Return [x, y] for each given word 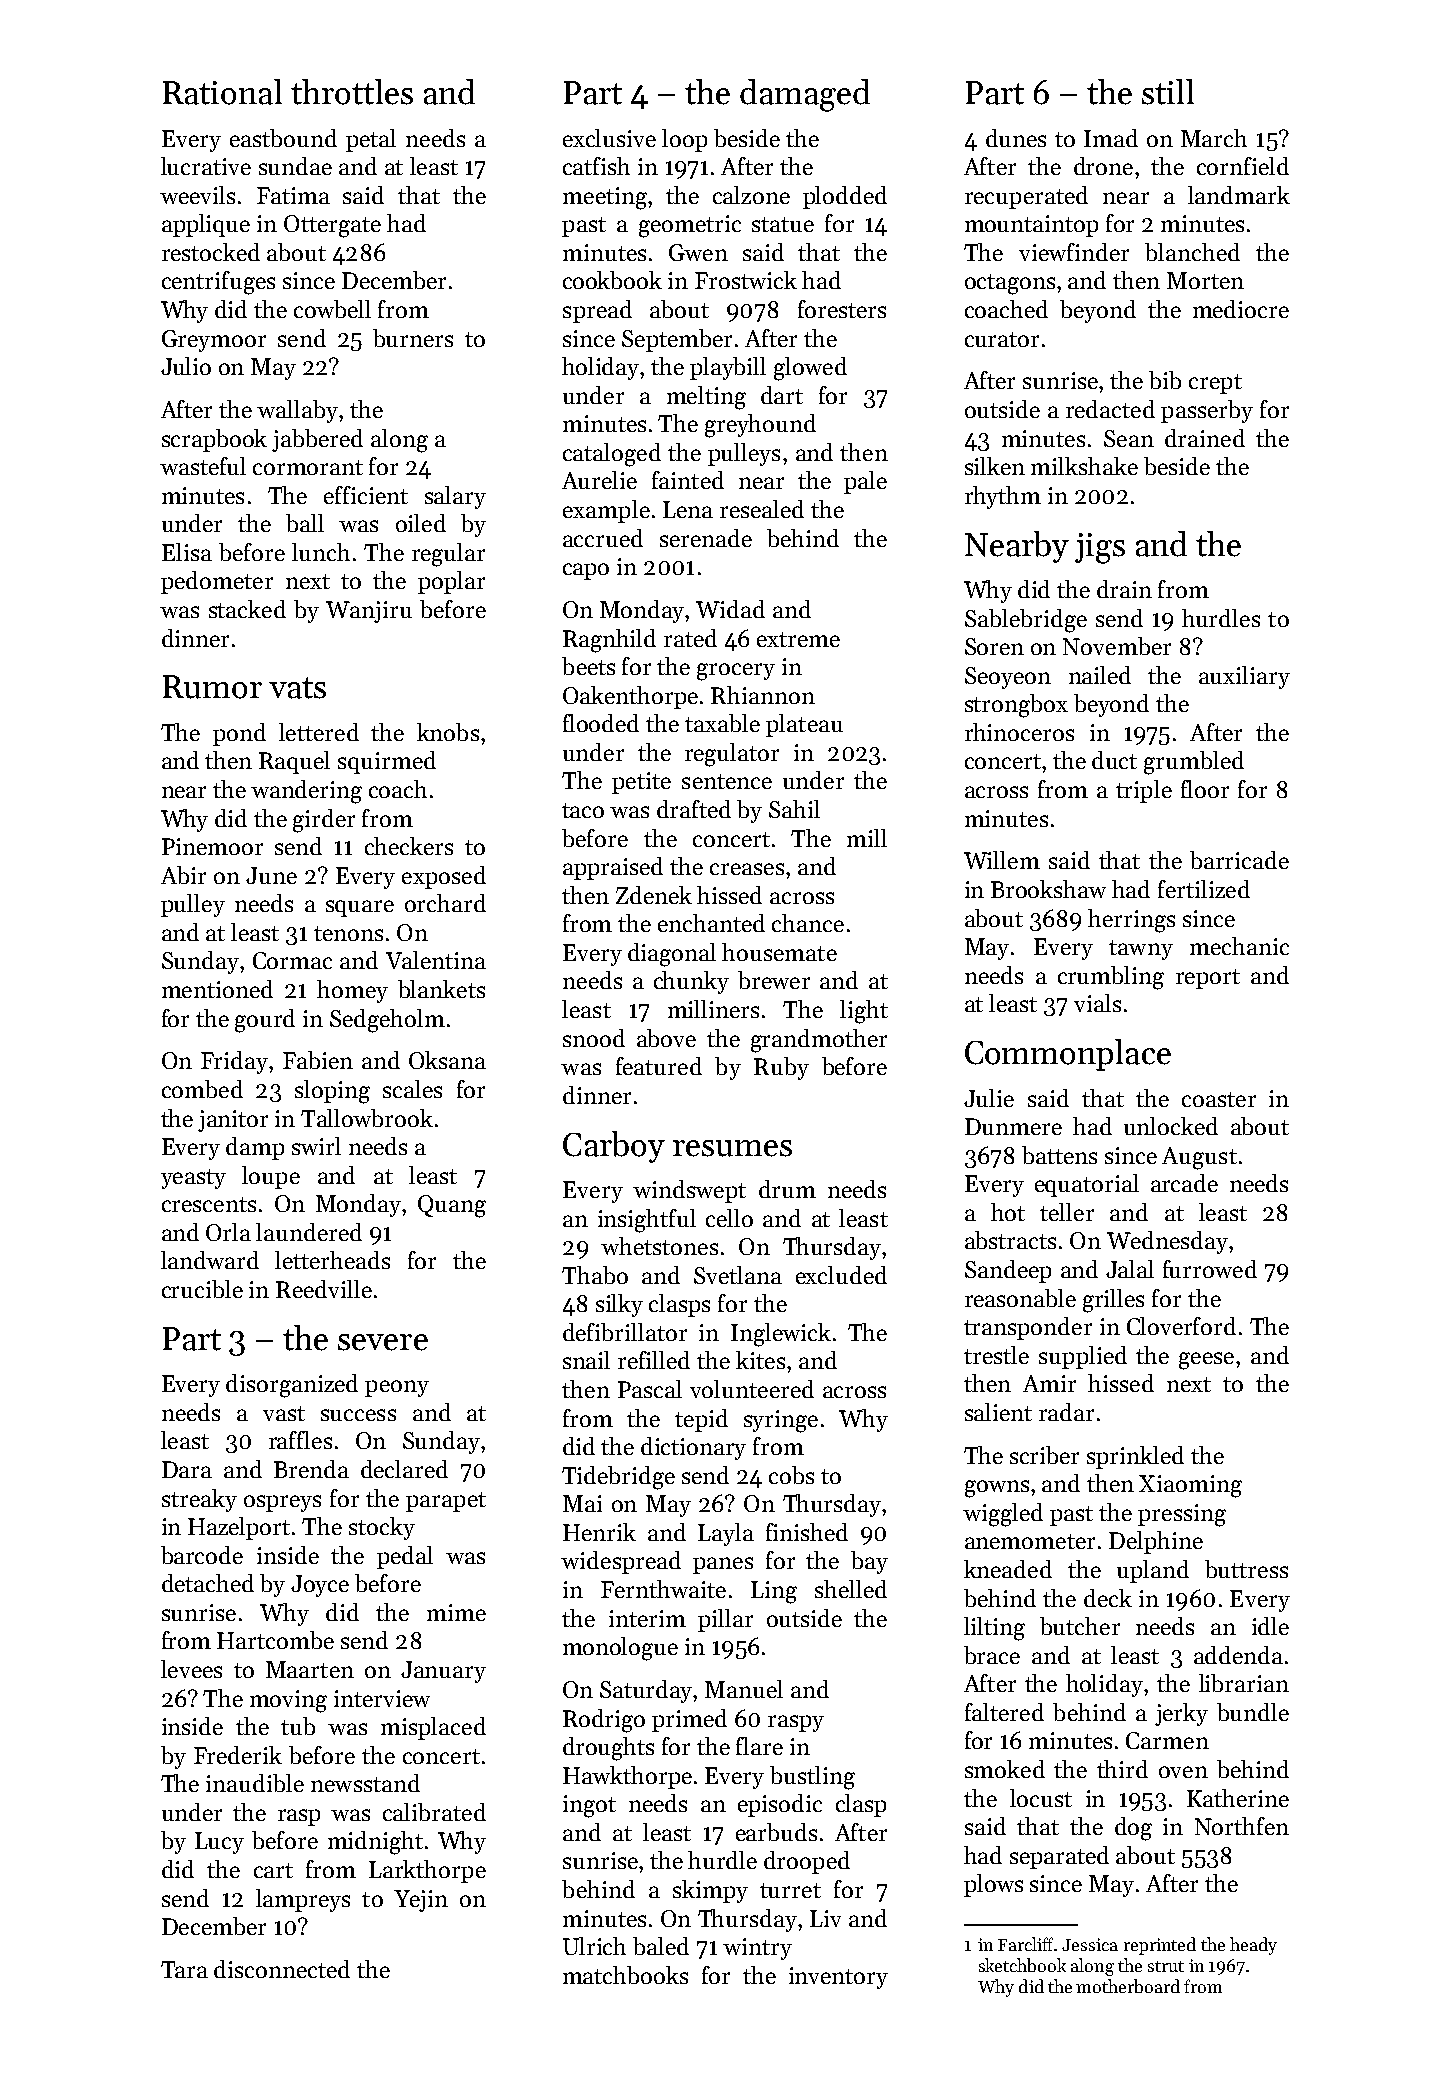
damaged [805, 95]
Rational [222, 92]
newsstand [365, 1783]
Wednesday [1167, 1242]
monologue [620, 1649]
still [1168, 92]
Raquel [294, 762]
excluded [841, 1275]
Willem [1002, 860]
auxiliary [1244, 677]
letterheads [332, 1260]
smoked [1005, 1769]
